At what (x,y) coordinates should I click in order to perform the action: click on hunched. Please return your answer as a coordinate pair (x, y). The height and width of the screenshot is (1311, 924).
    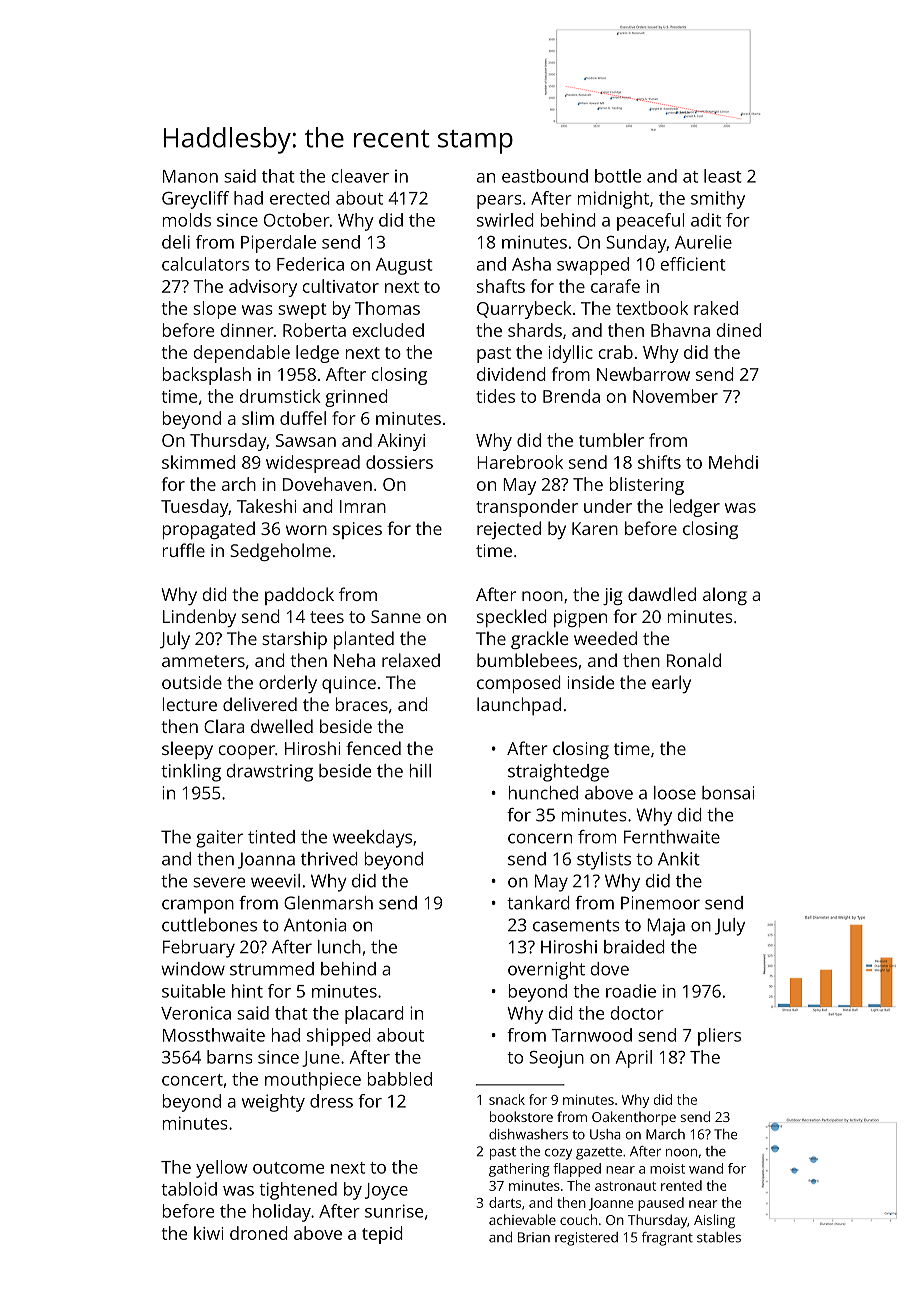
    Looking at the image, I should click on (543, 793).
